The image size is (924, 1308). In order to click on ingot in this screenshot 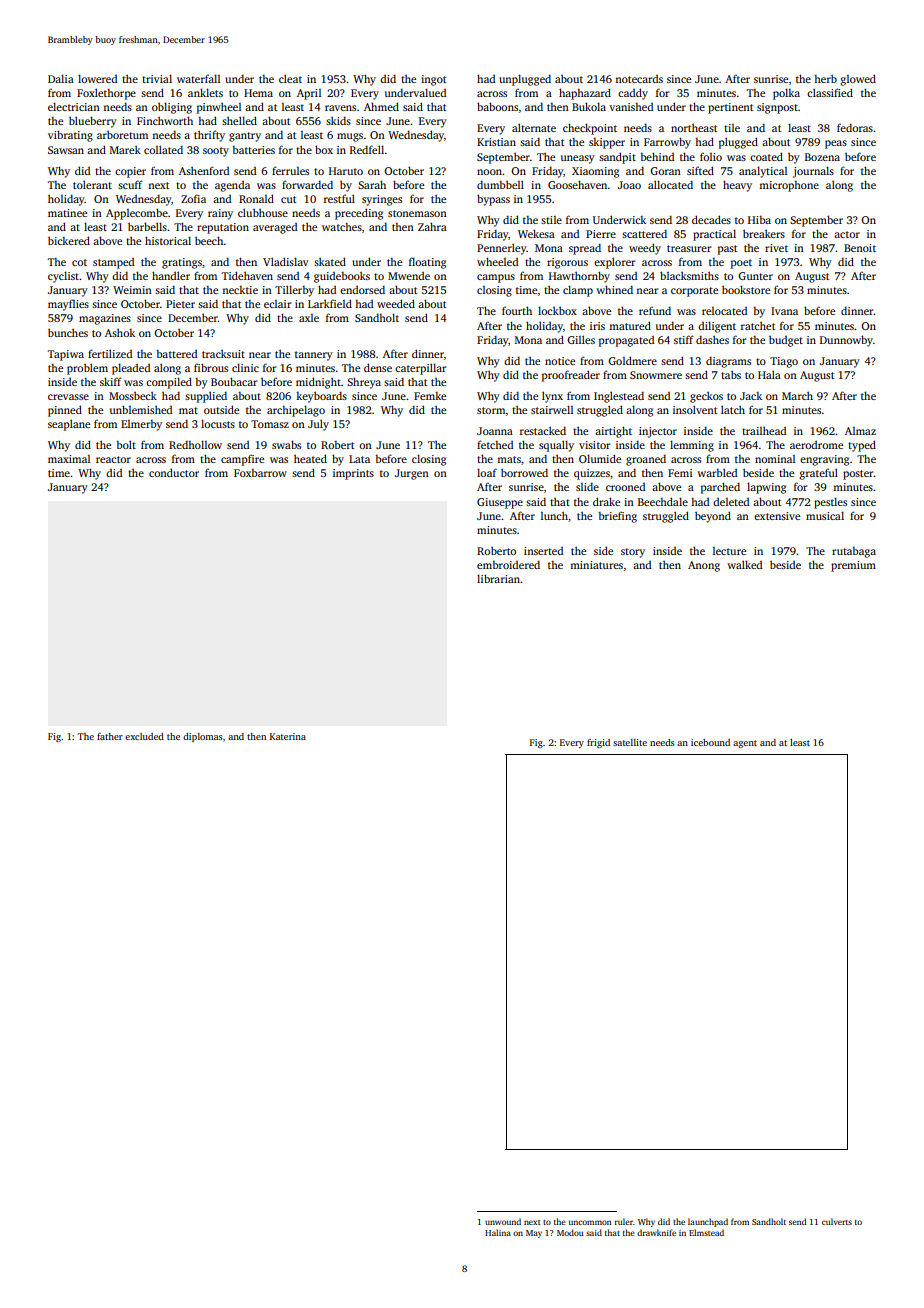, I will do `click(433, 80)`.
